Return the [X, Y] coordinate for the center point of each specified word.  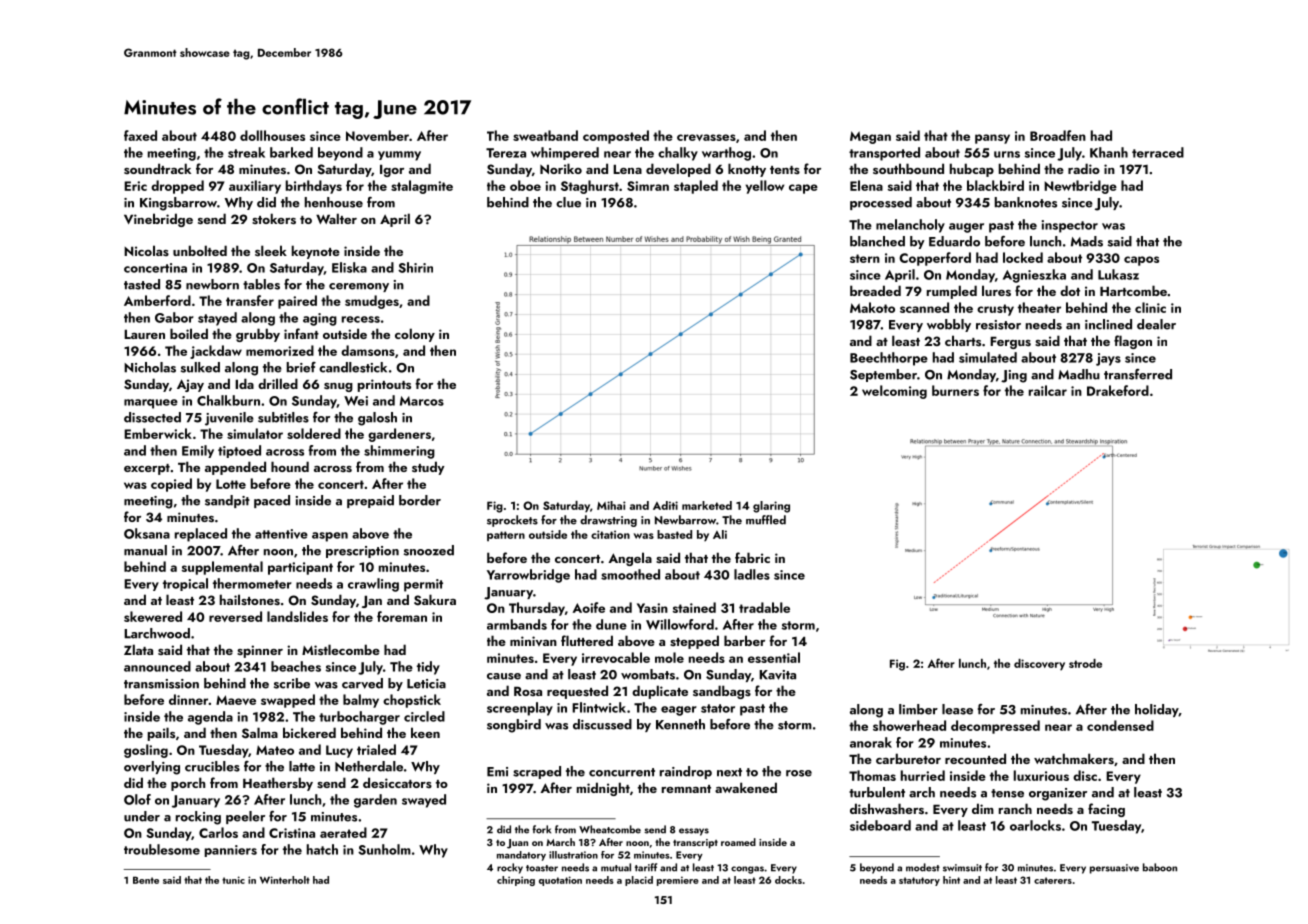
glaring [771, 507]
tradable [764, 607]
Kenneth [680, 724]
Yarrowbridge [528, 576]
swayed [424, 801]
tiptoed [239, 451]
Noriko [561, 168]
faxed [140, 135]
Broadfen [1058, 135]
